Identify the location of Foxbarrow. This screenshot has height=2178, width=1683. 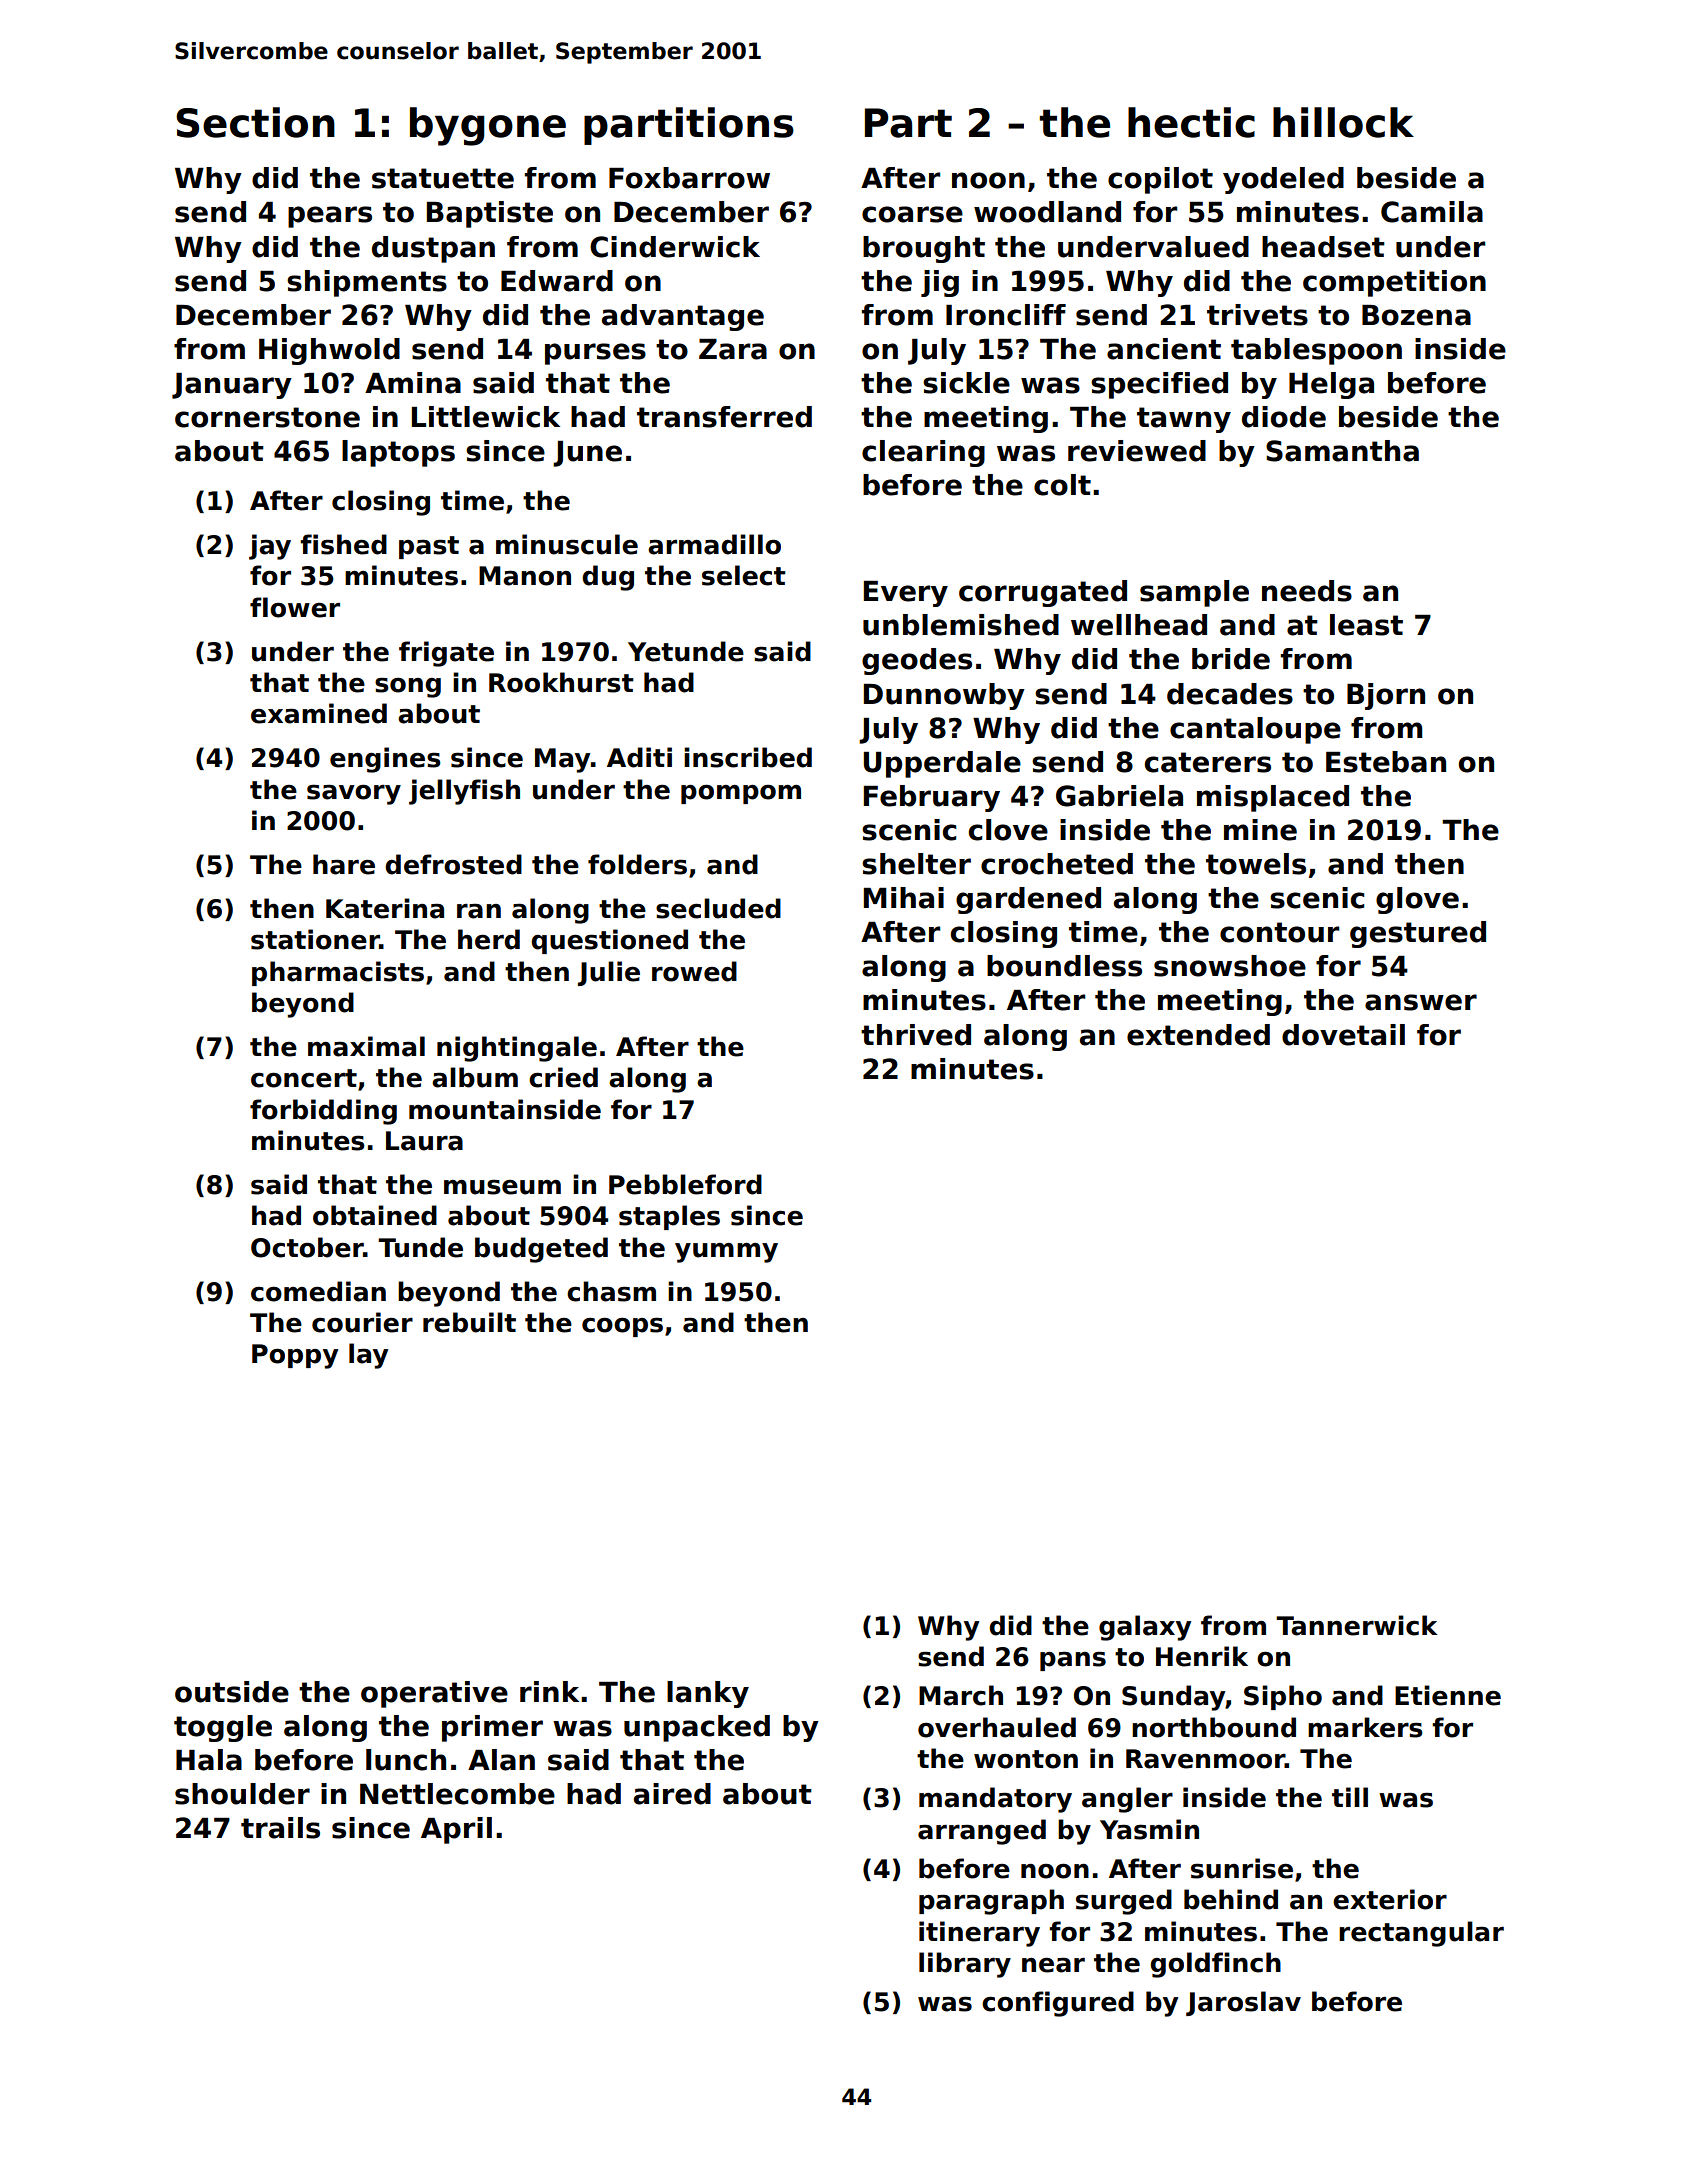
(689, 178).
